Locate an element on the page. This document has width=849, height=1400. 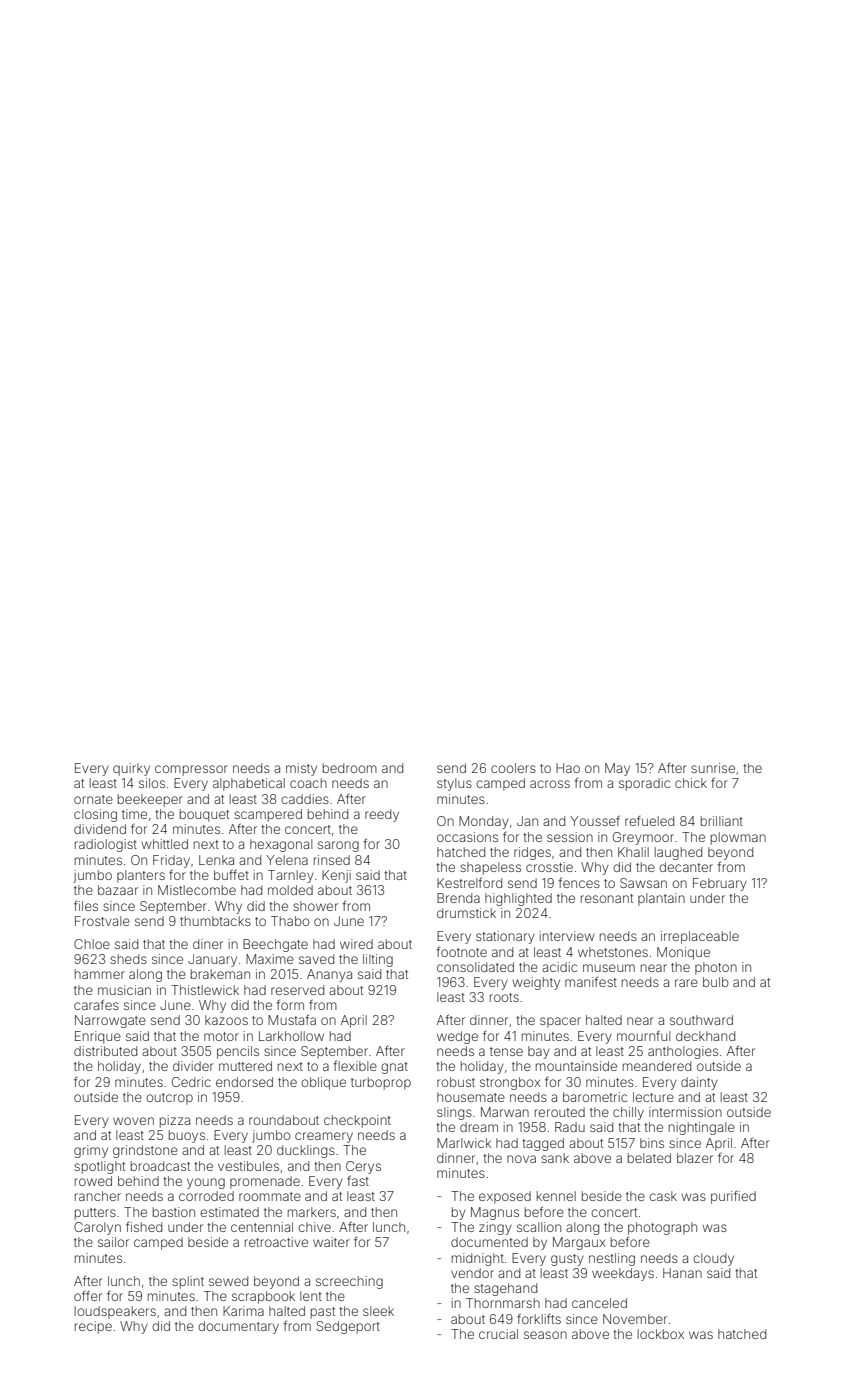
occasions is located at coordinates (467, 837).
